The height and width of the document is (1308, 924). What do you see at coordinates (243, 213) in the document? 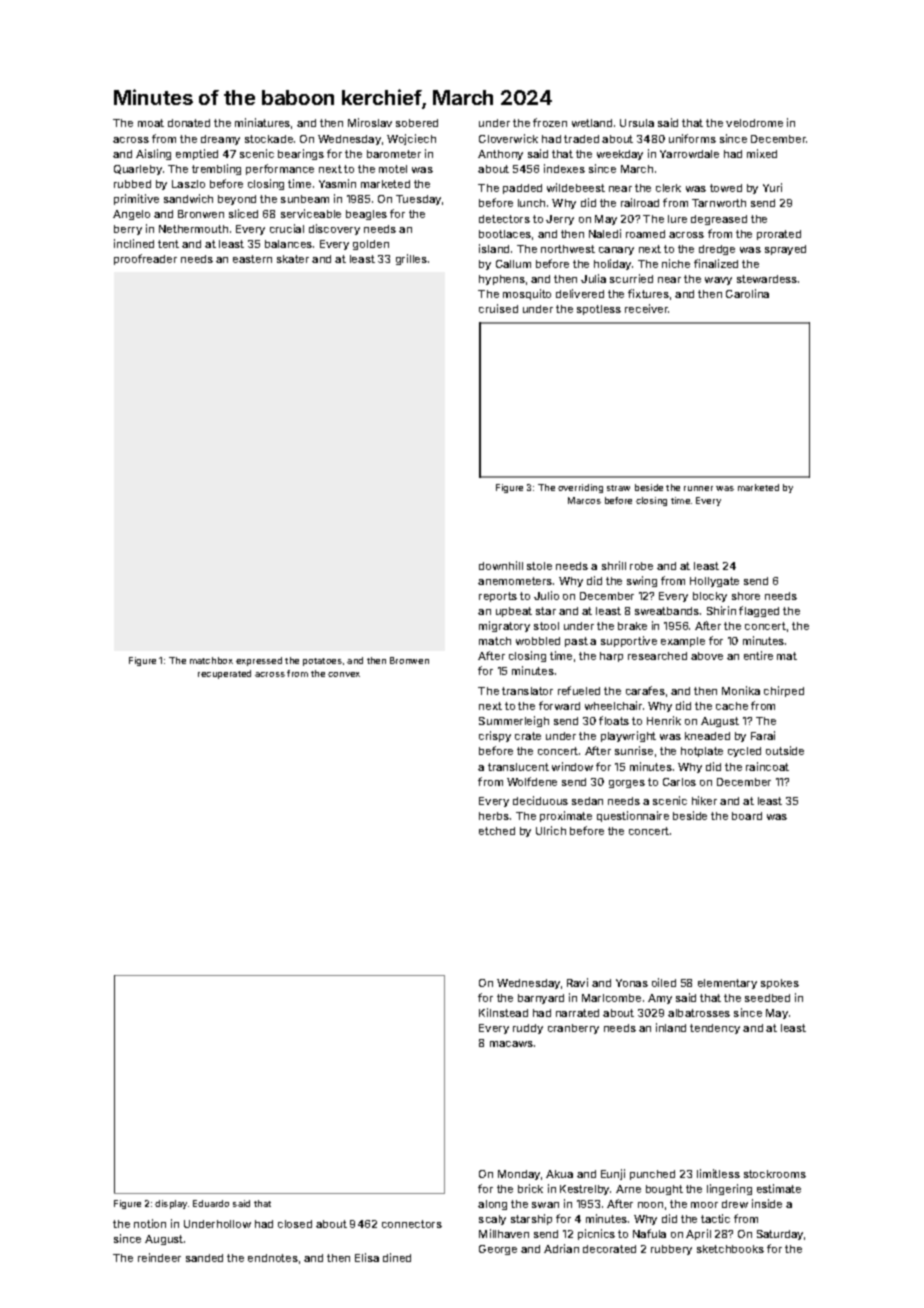
I see `sliced` at bounding box center [243, 213].
